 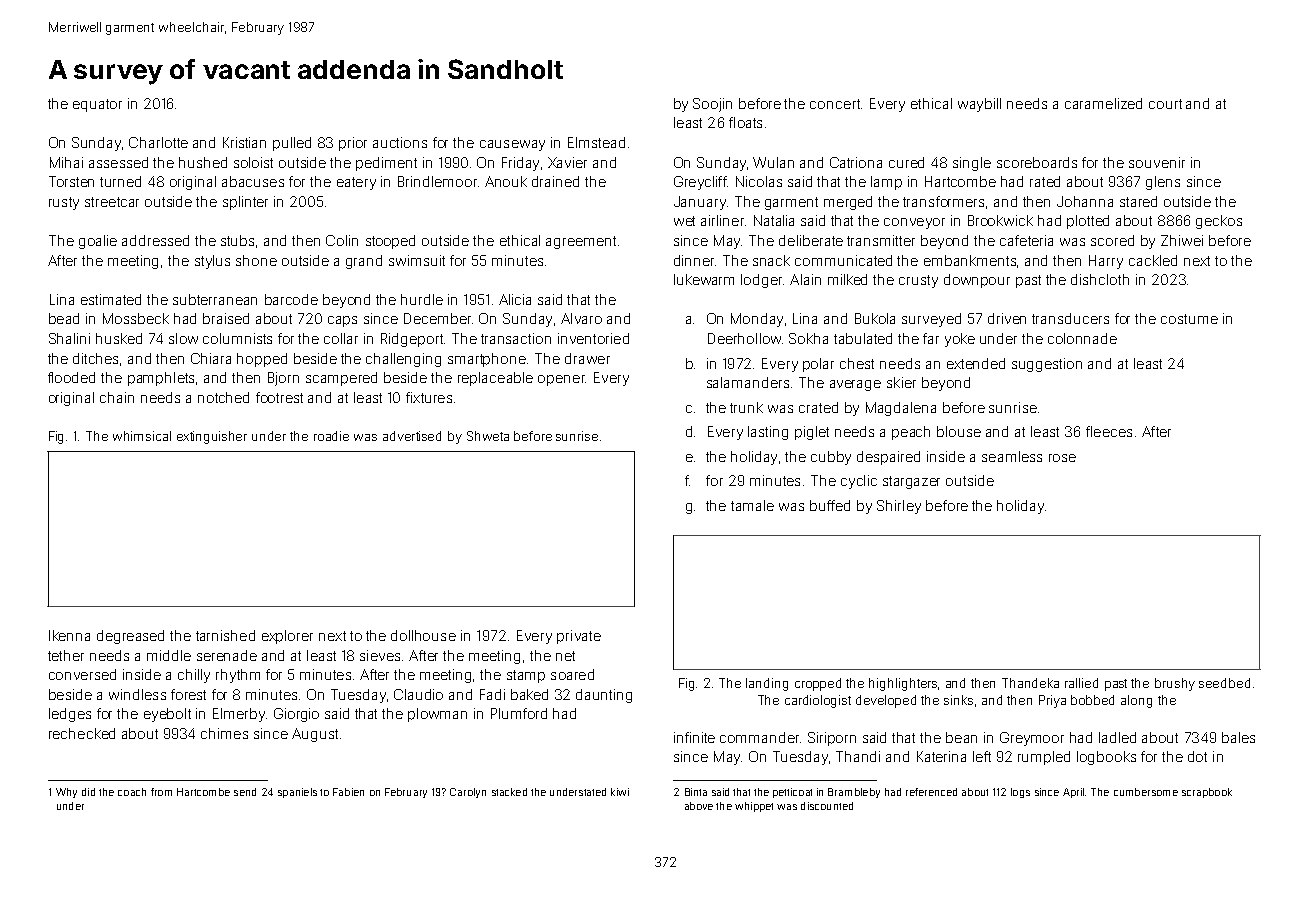 What do you see at coordinates (856, 162) in the screenshot?
I see `Catriona` at bounding box center [856, 162].
